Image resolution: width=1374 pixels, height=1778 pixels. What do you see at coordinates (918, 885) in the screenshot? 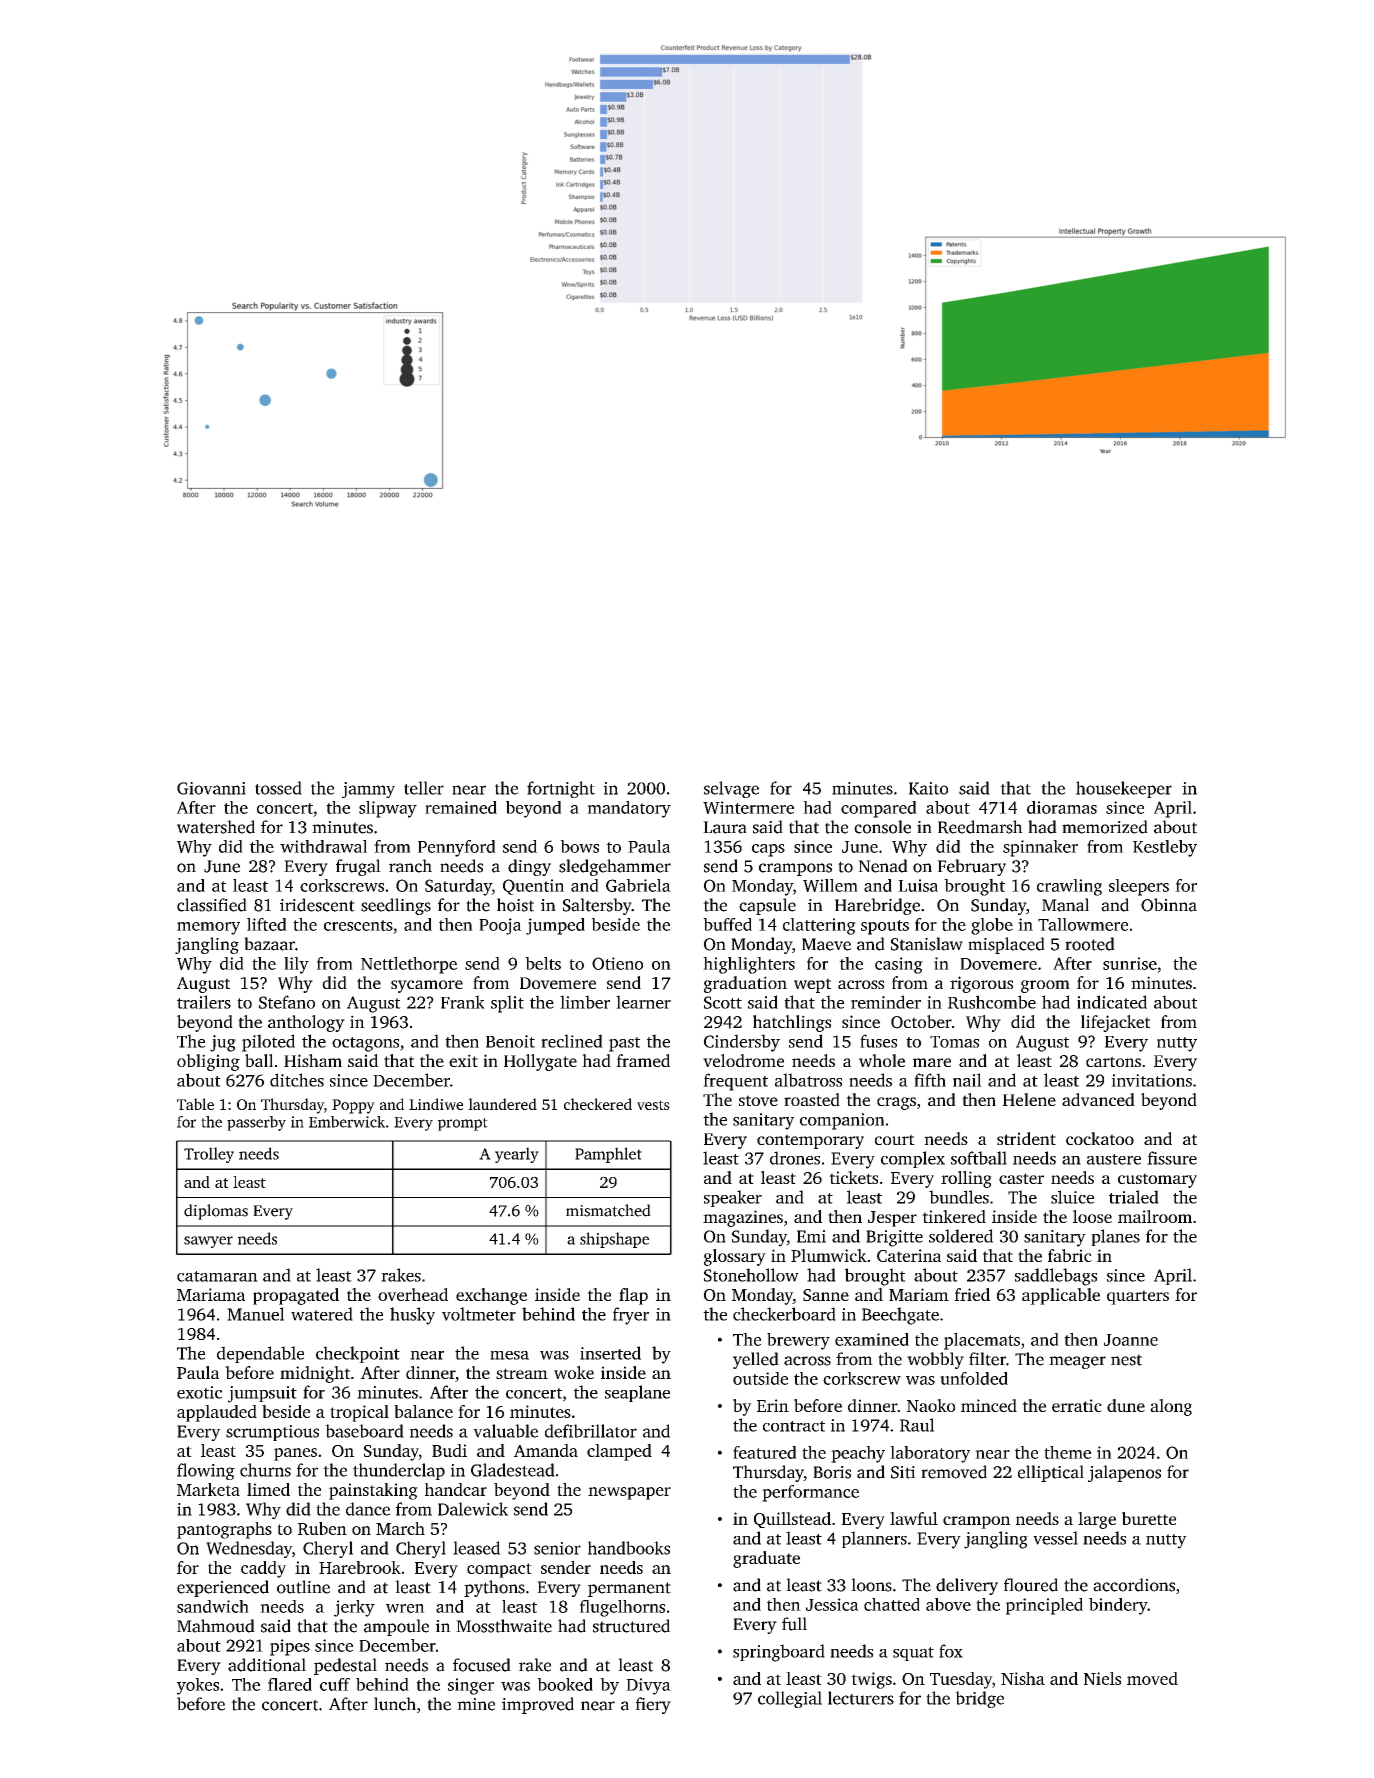
I see `Luisa` at bounding box center [918, 885].
